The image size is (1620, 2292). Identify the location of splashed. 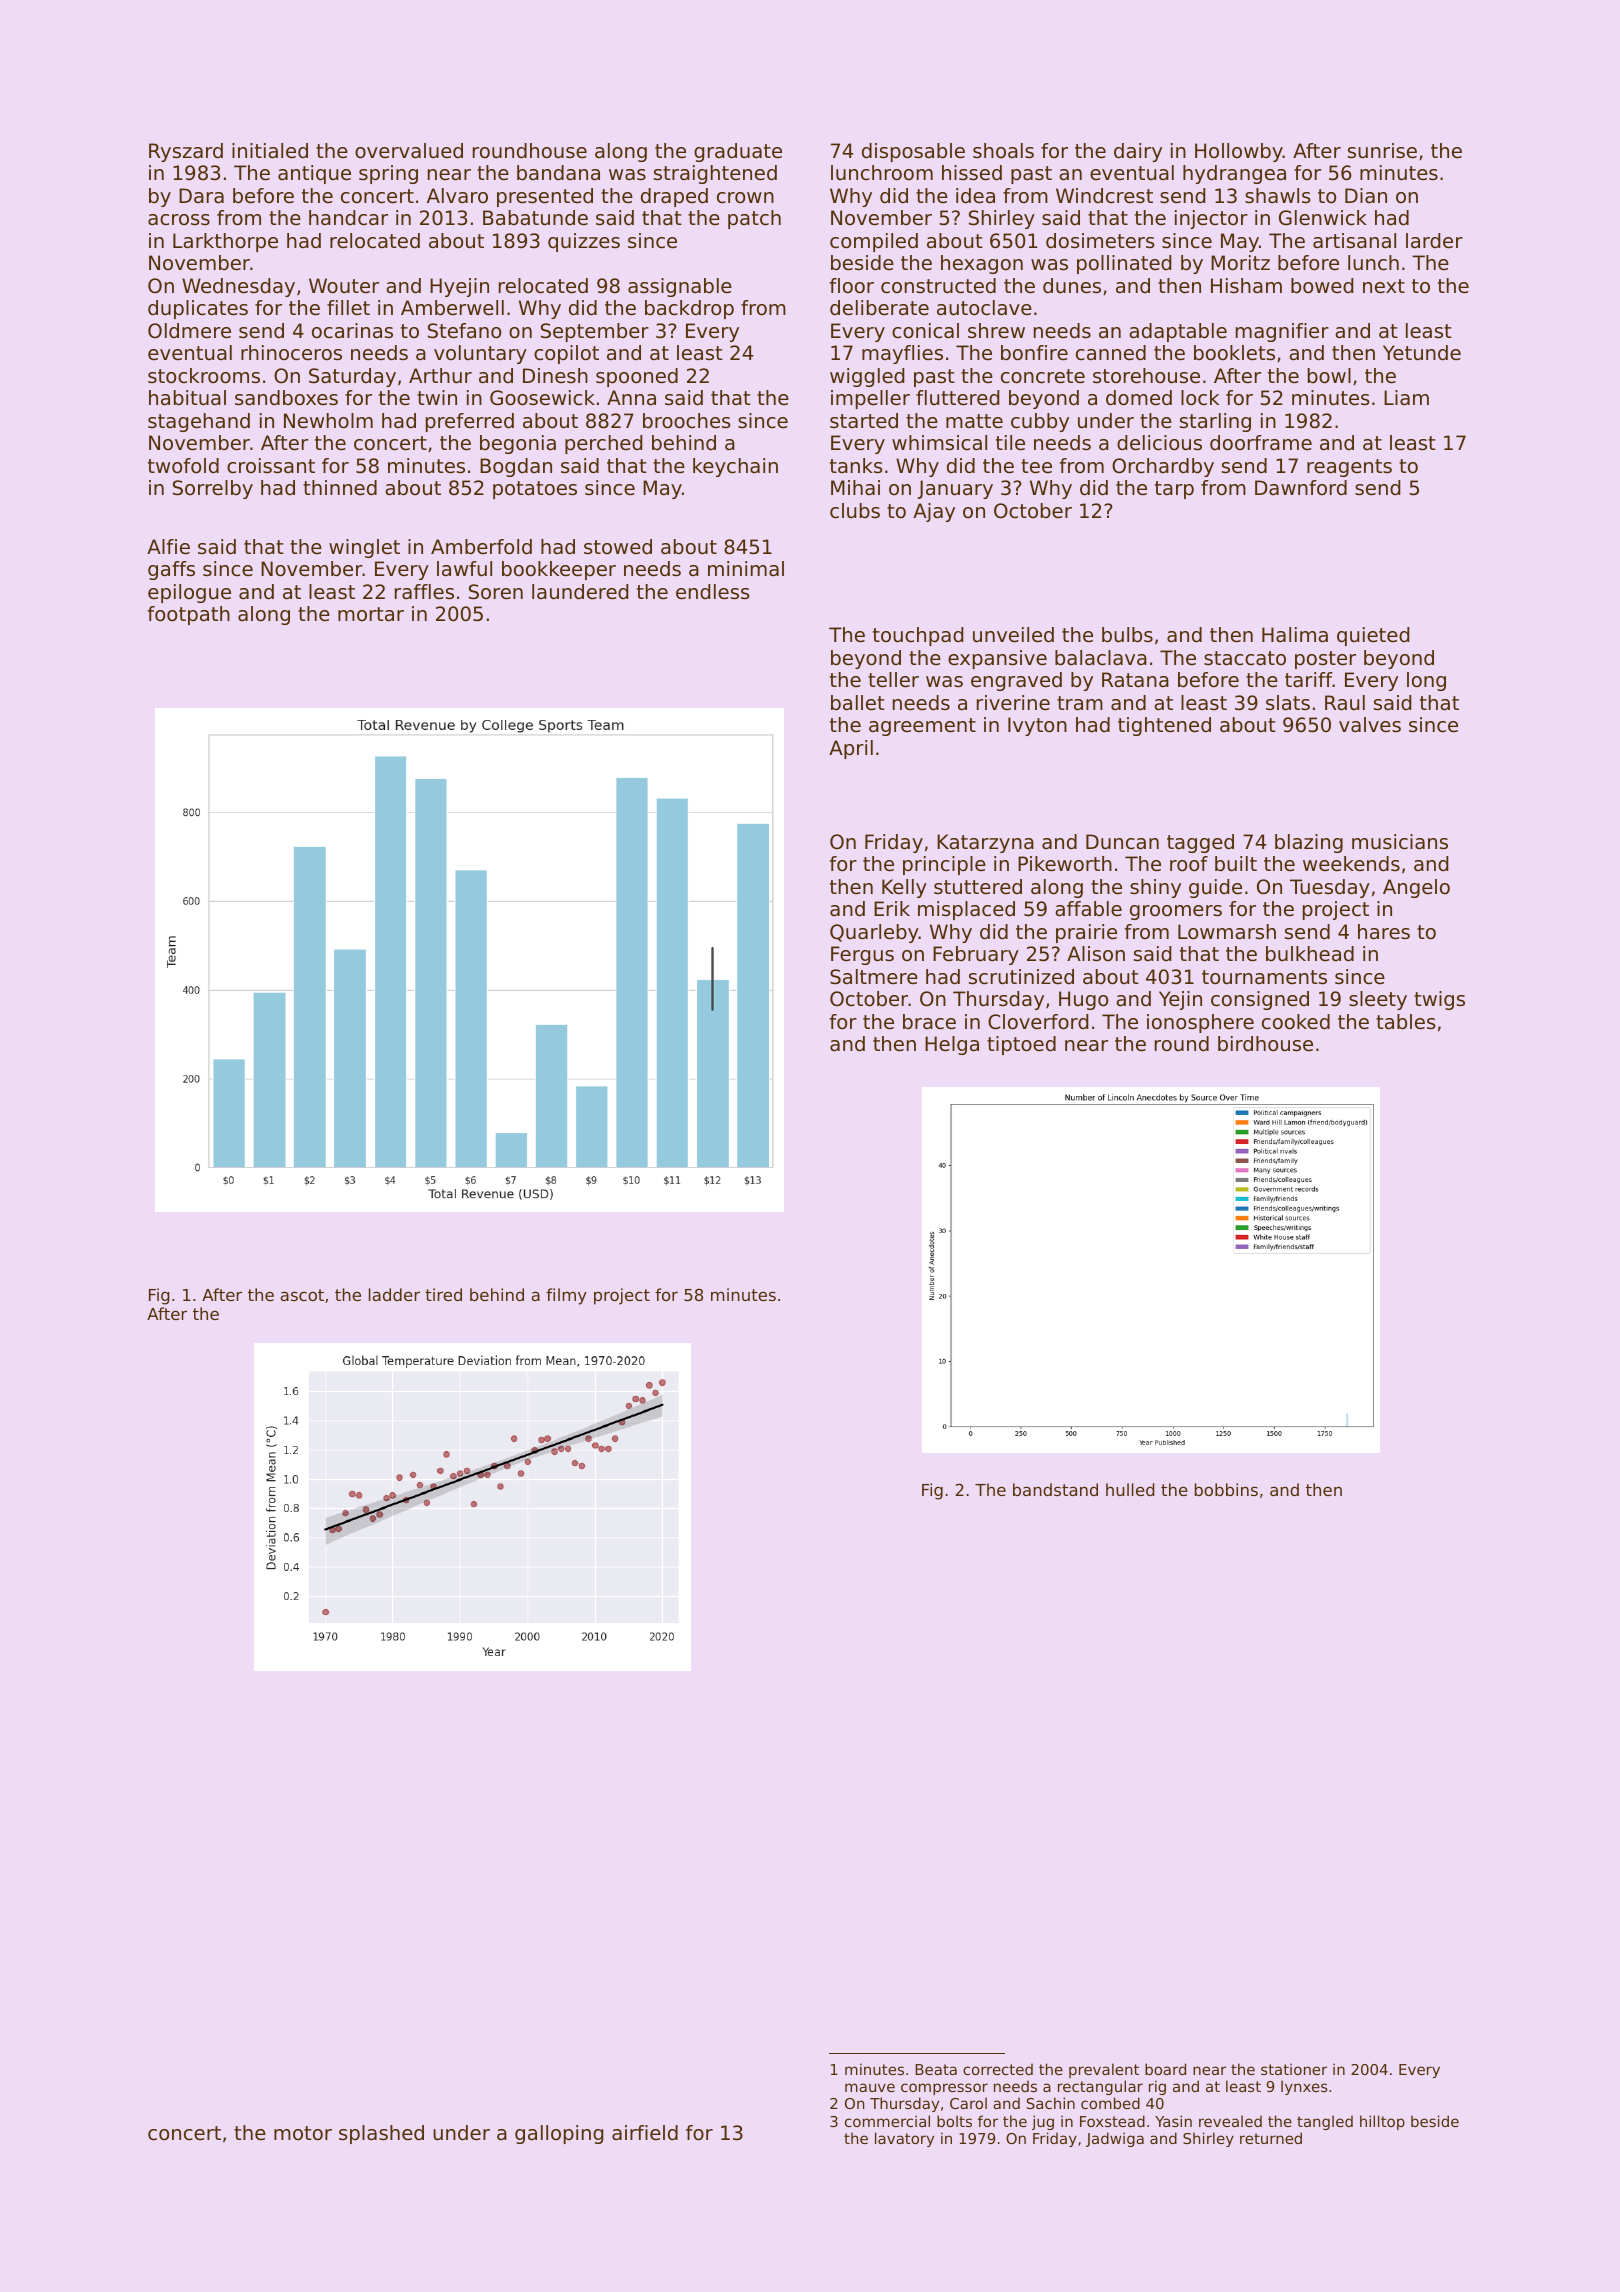
(381, 2134).
